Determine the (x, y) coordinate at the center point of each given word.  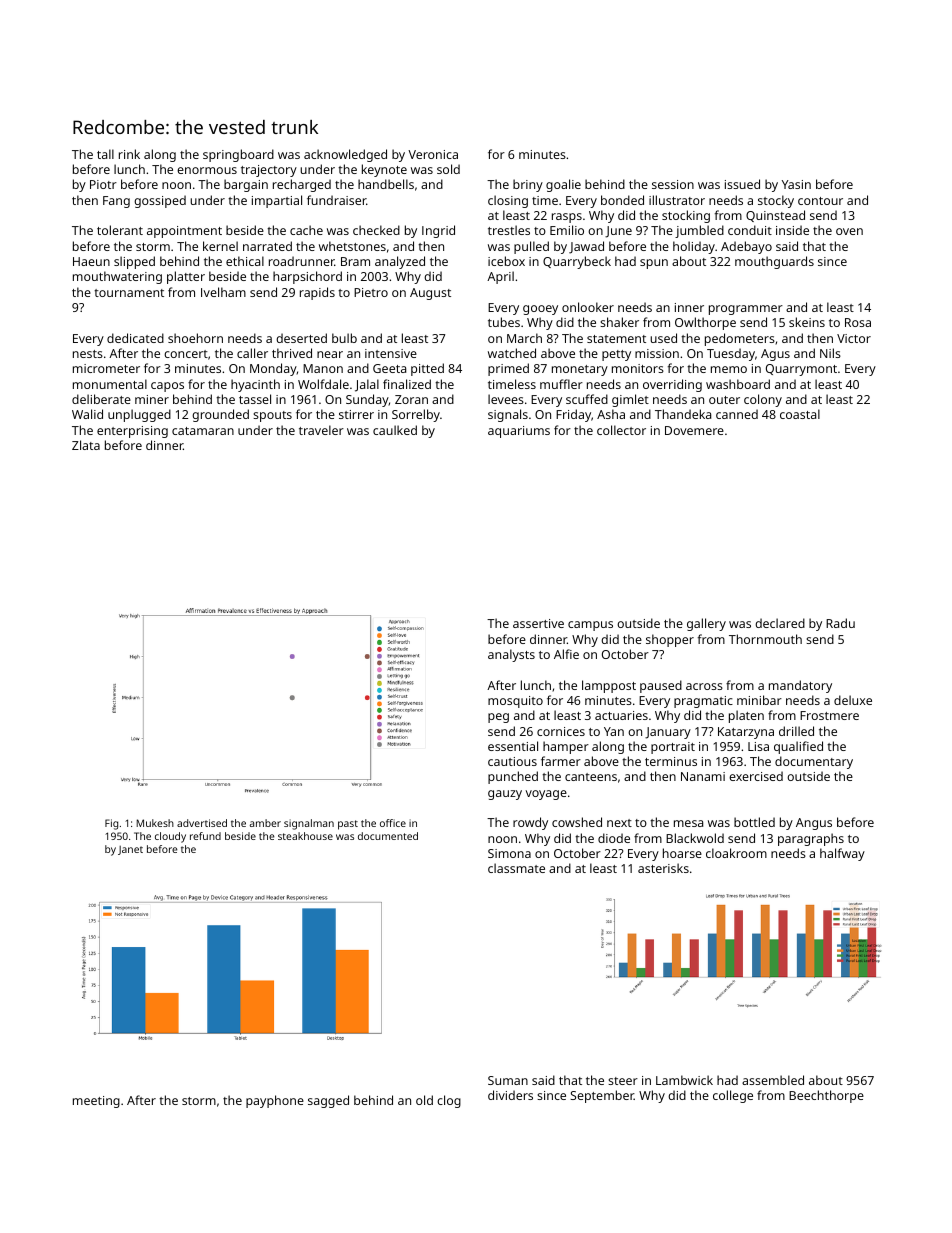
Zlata (86, 445)
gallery (706, 624)
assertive (538, 623)
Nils (830, 353)
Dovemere (694, 430)
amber (265, 823)
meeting (96, 1102)
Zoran (411, 399)
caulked (395, 430)
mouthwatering (117, 277)
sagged (328, 1101)
